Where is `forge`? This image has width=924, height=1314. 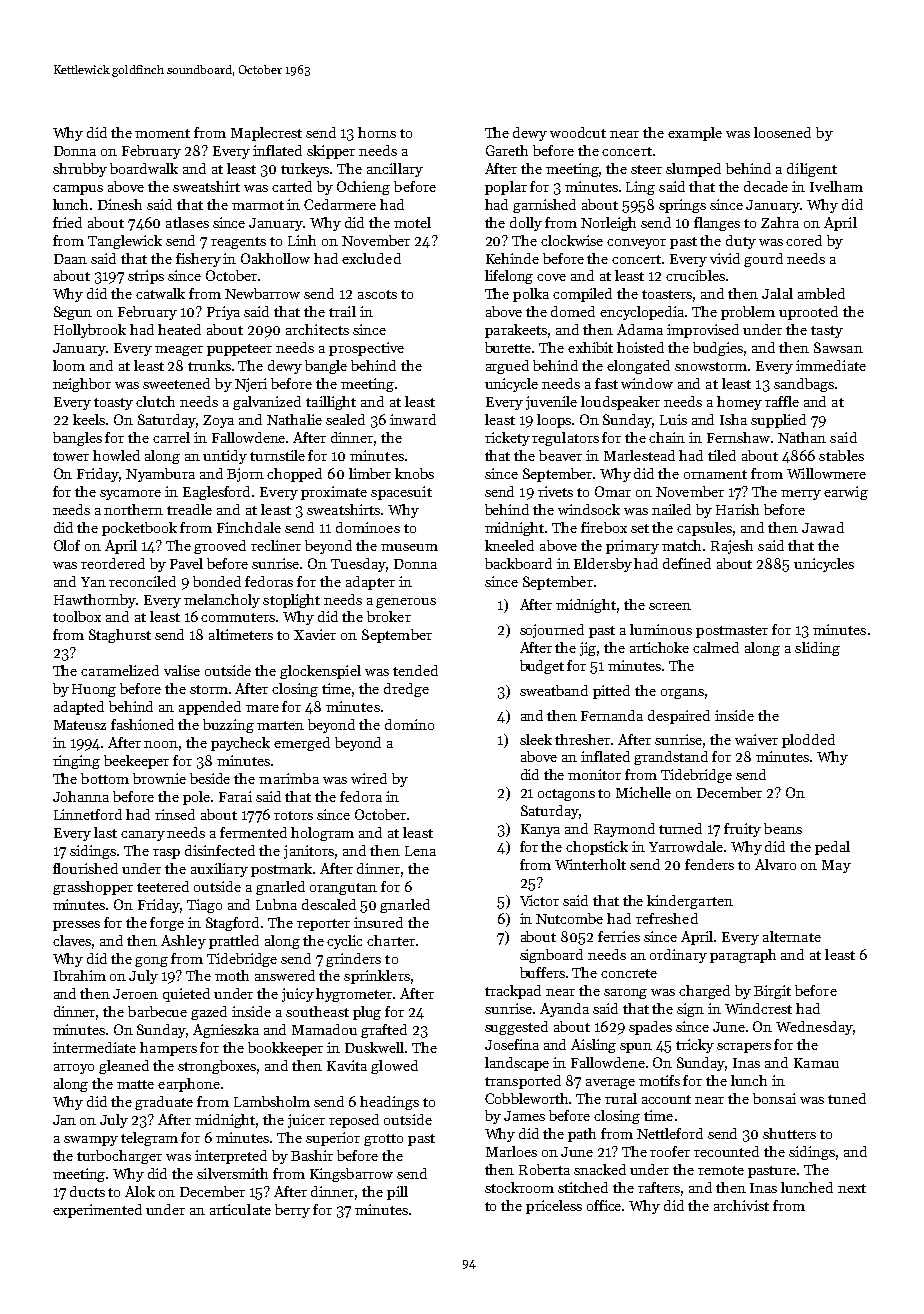 forge is located at coordinates (167, 924).
